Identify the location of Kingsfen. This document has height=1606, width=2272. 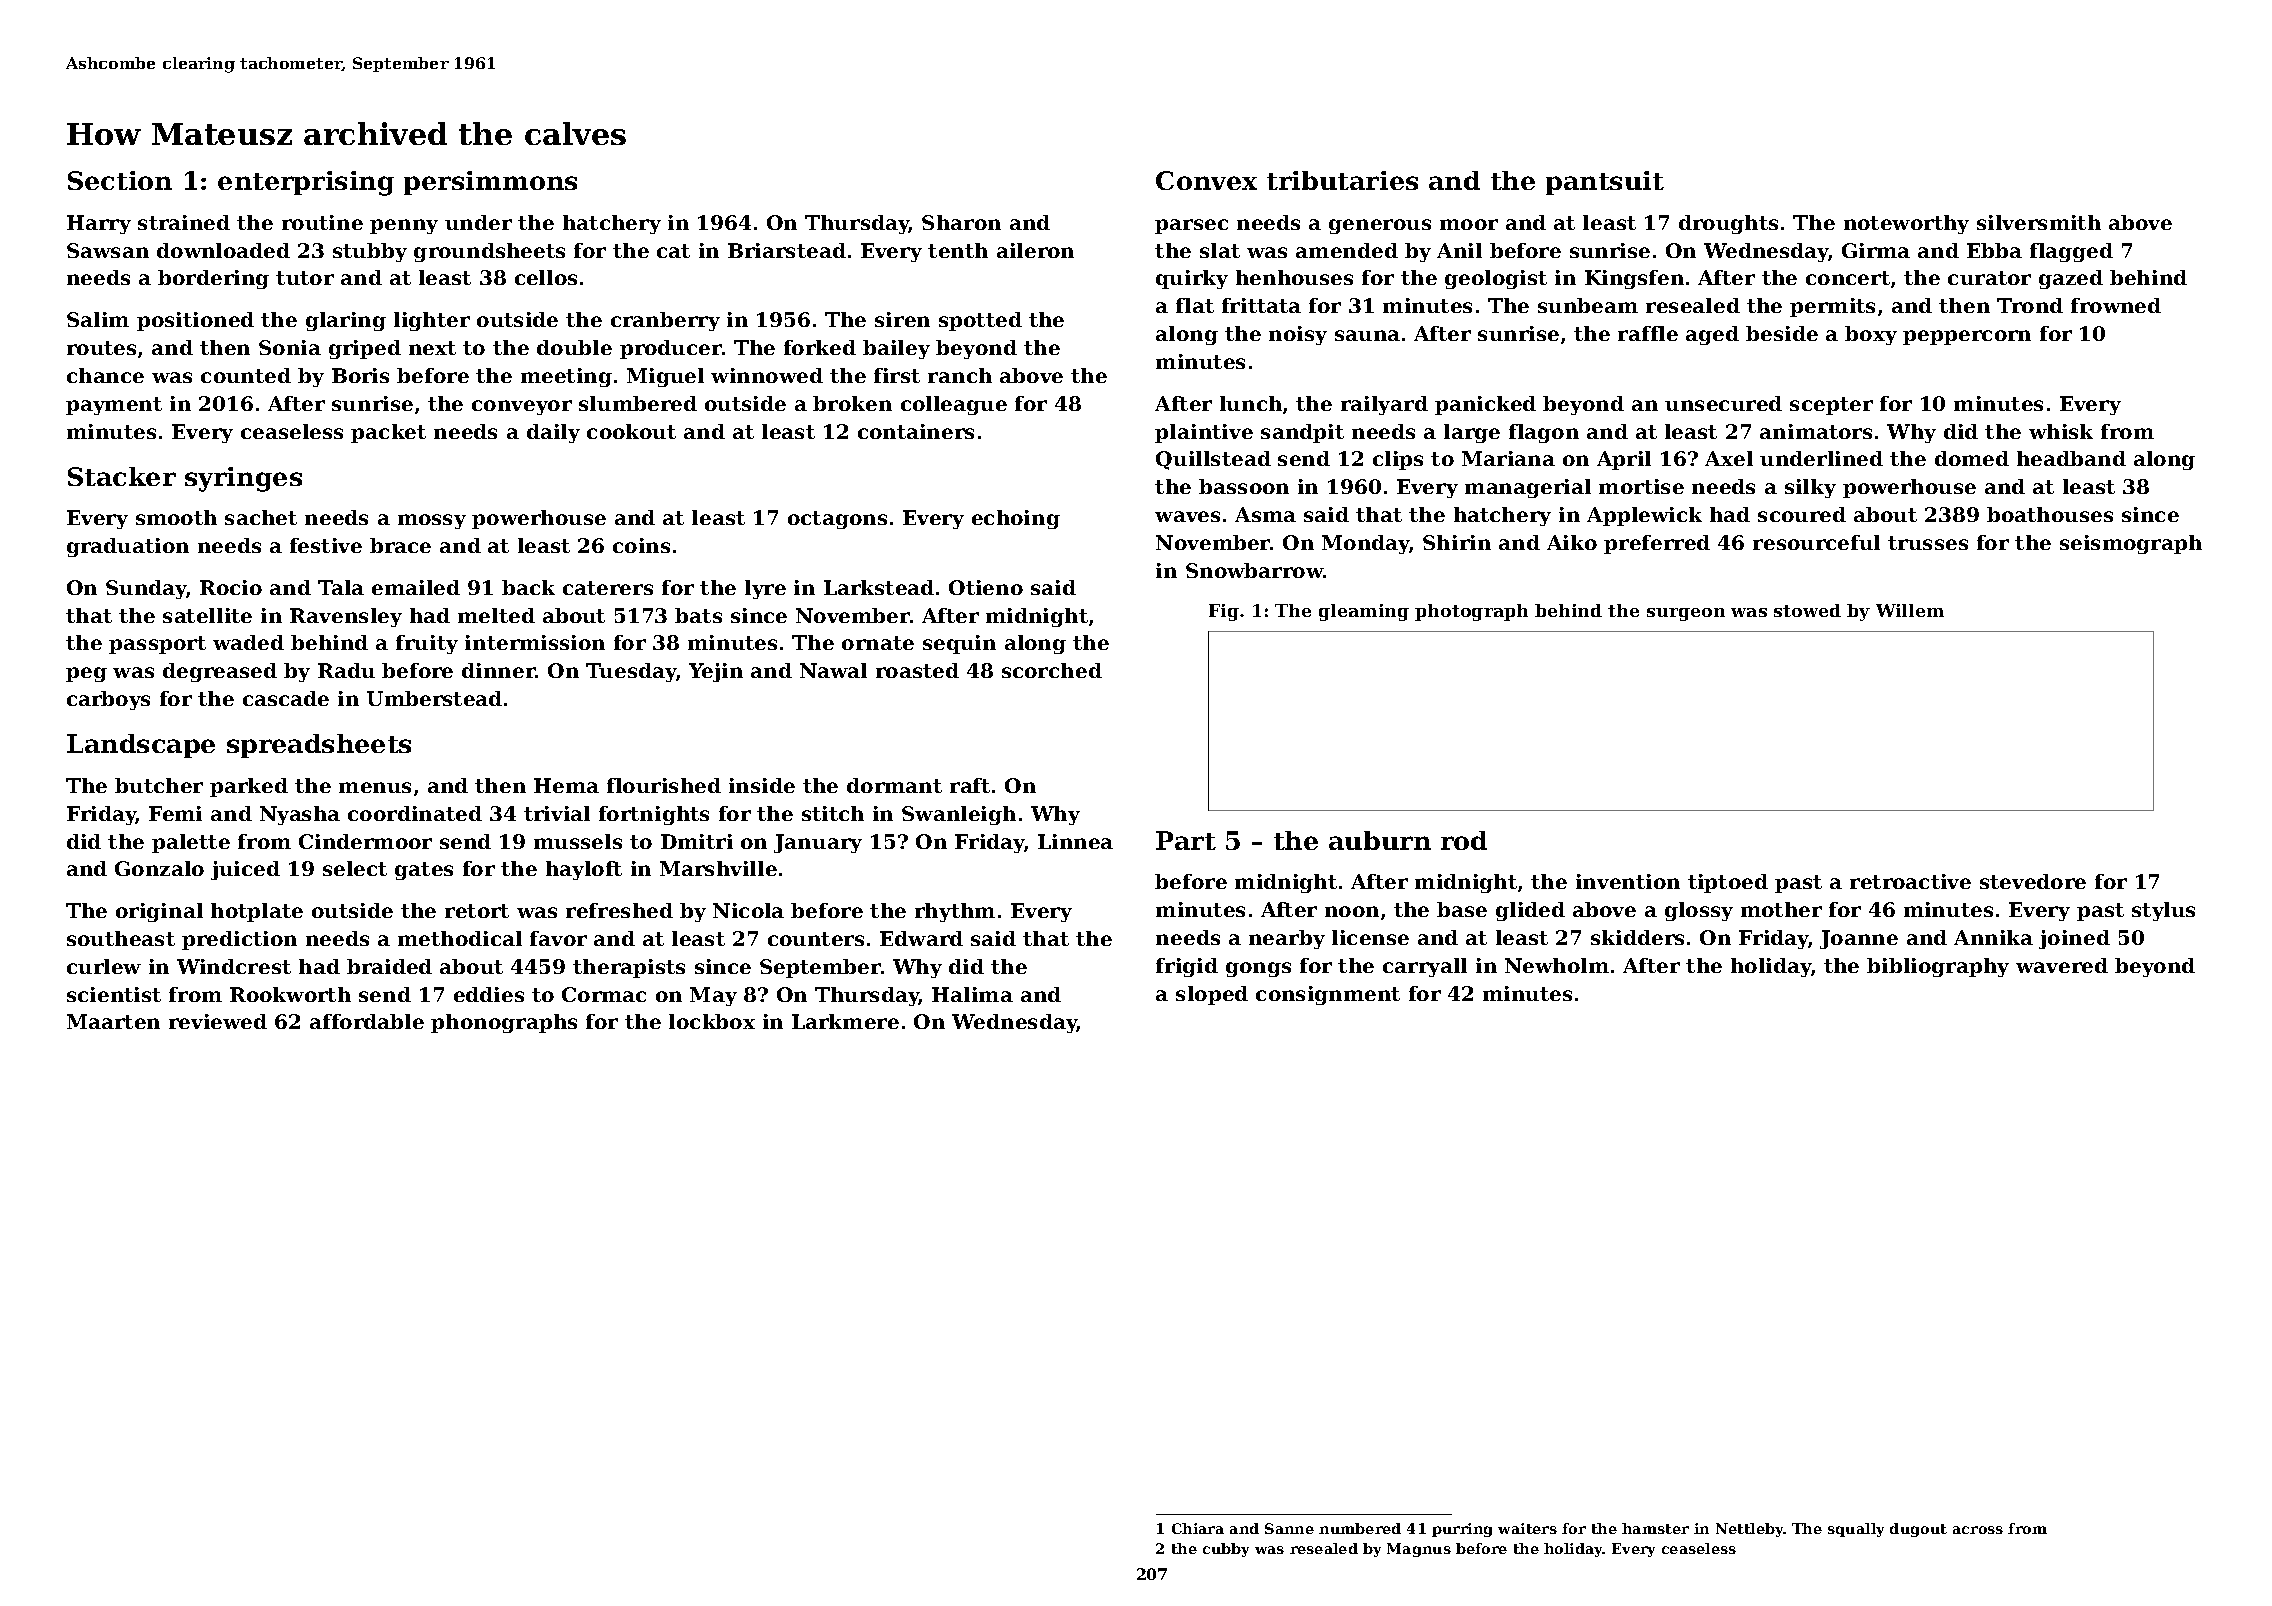
(1634, 279).
